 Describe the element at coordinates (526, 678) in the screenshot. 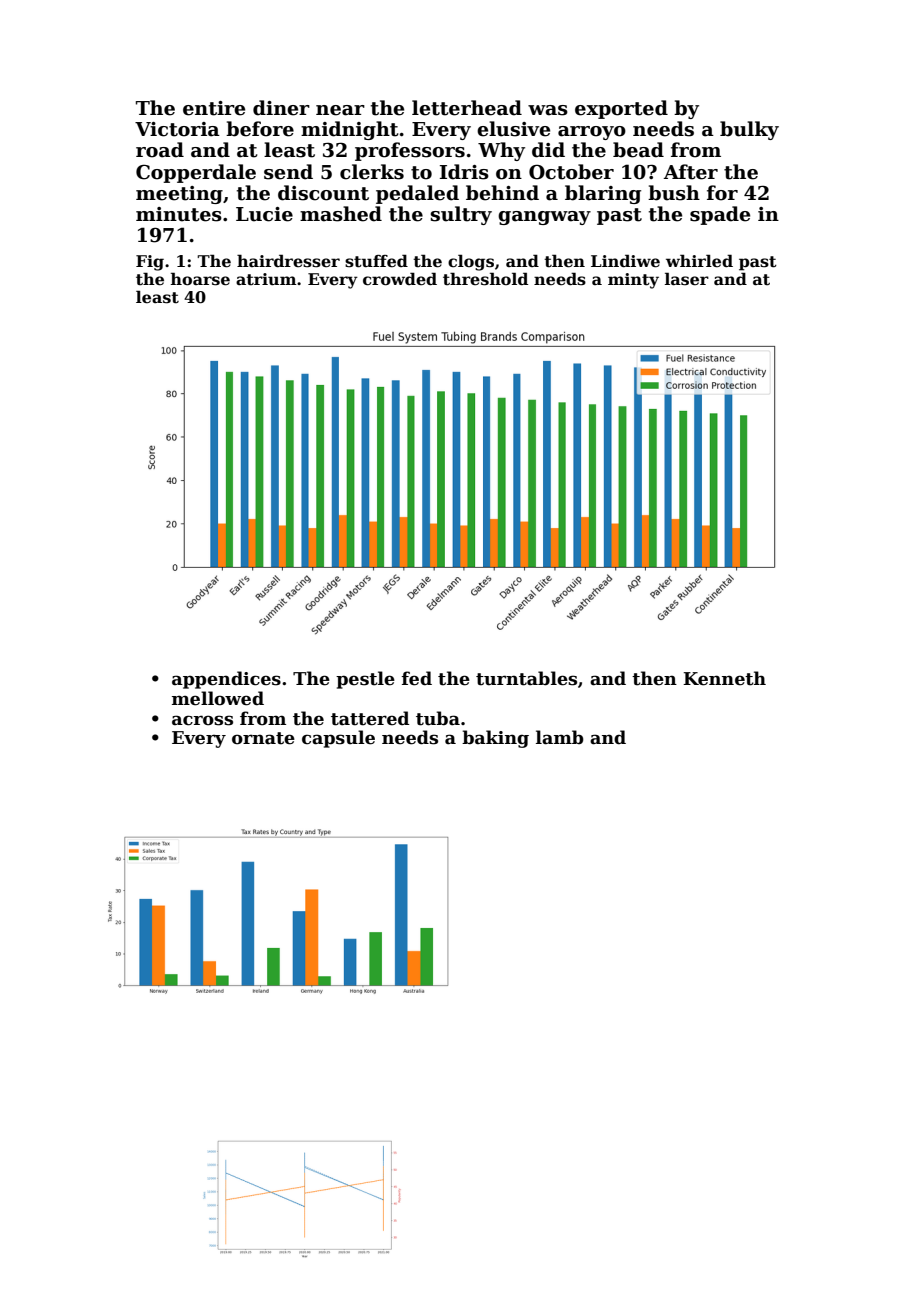

I see `turntables` at that location.
